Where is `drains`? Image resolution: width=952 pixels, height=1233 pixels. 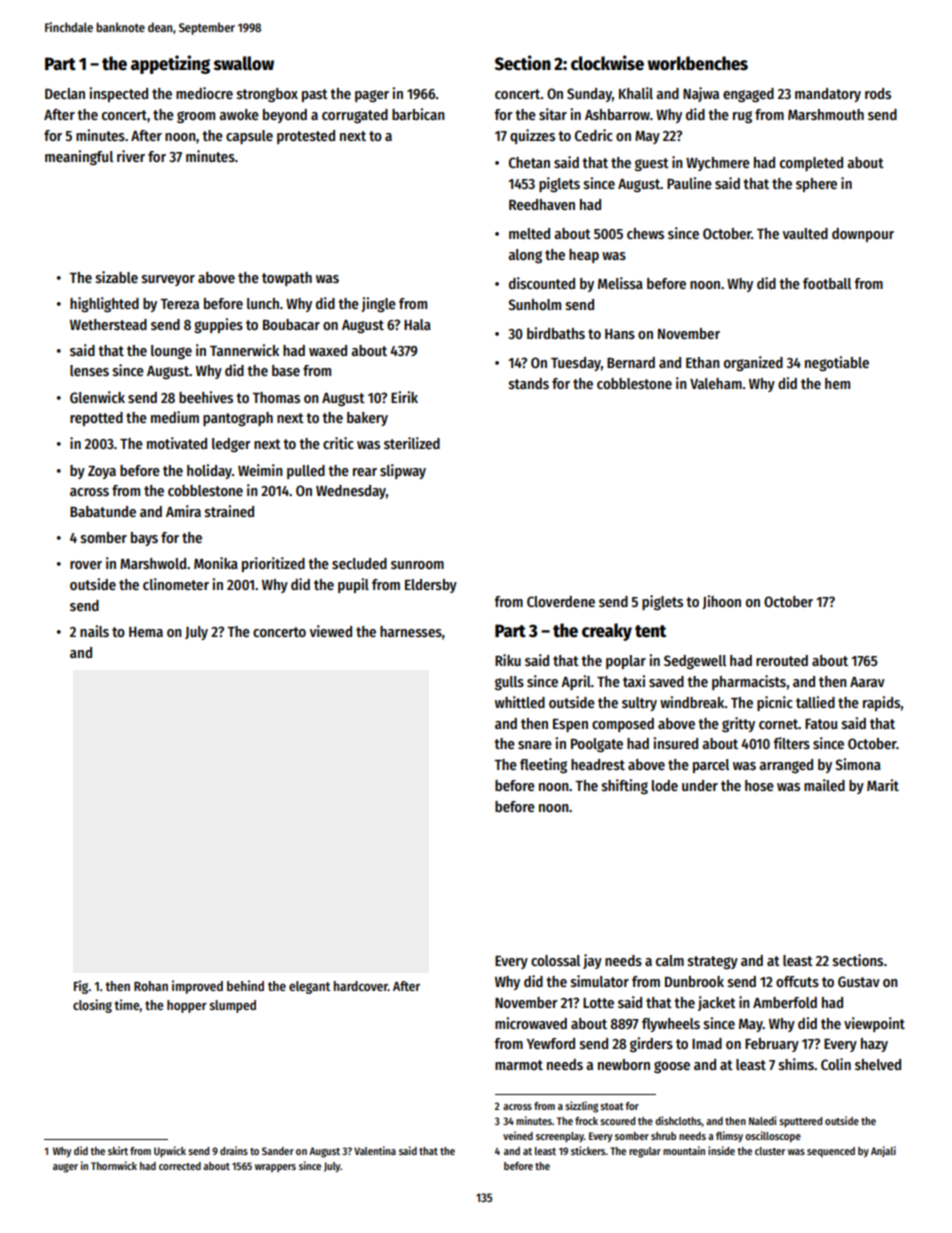
drains is located at coordinates (234, 1150).
